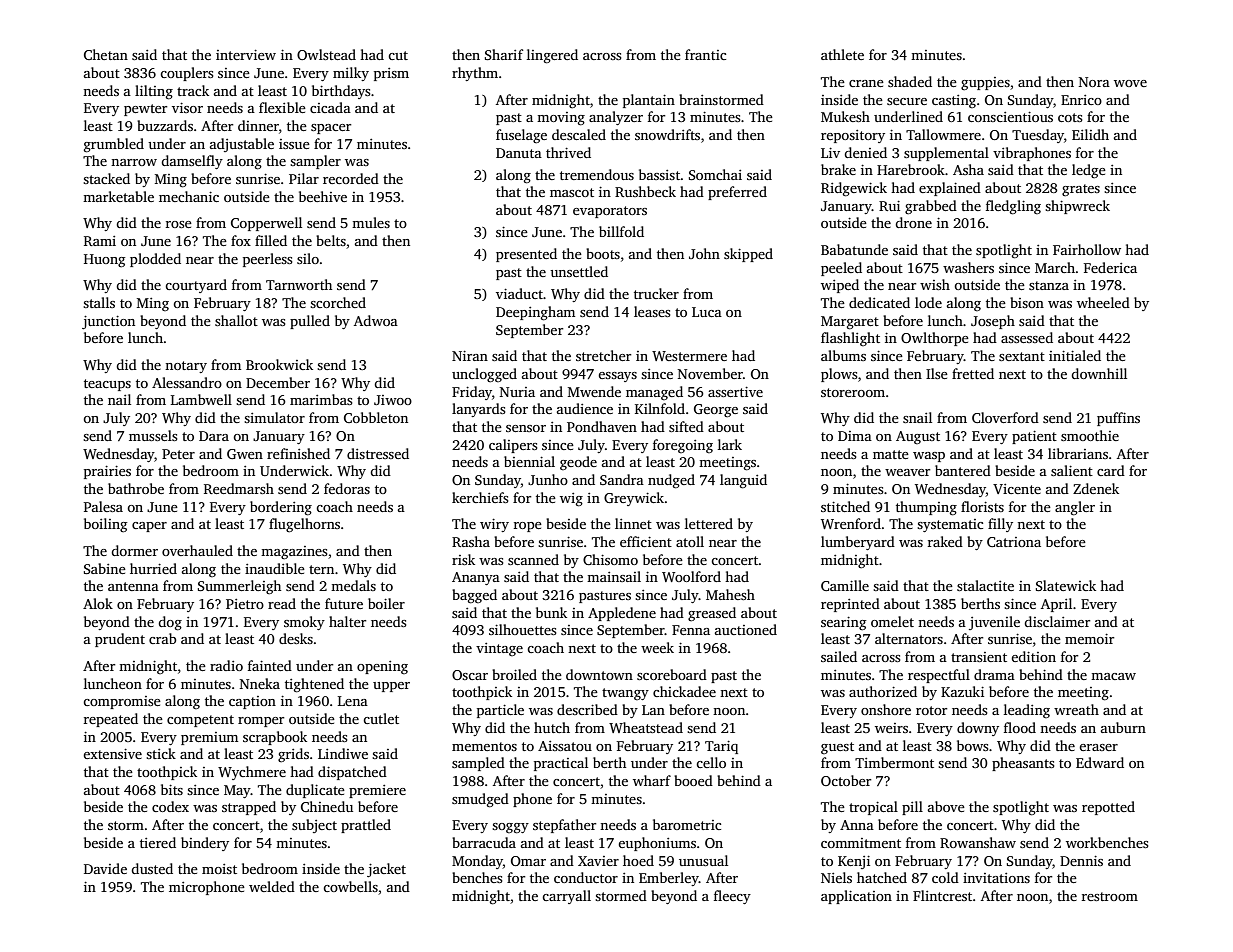  Describe the element at coordinates (268, 260) in the document. I see `peerless` at that location.
